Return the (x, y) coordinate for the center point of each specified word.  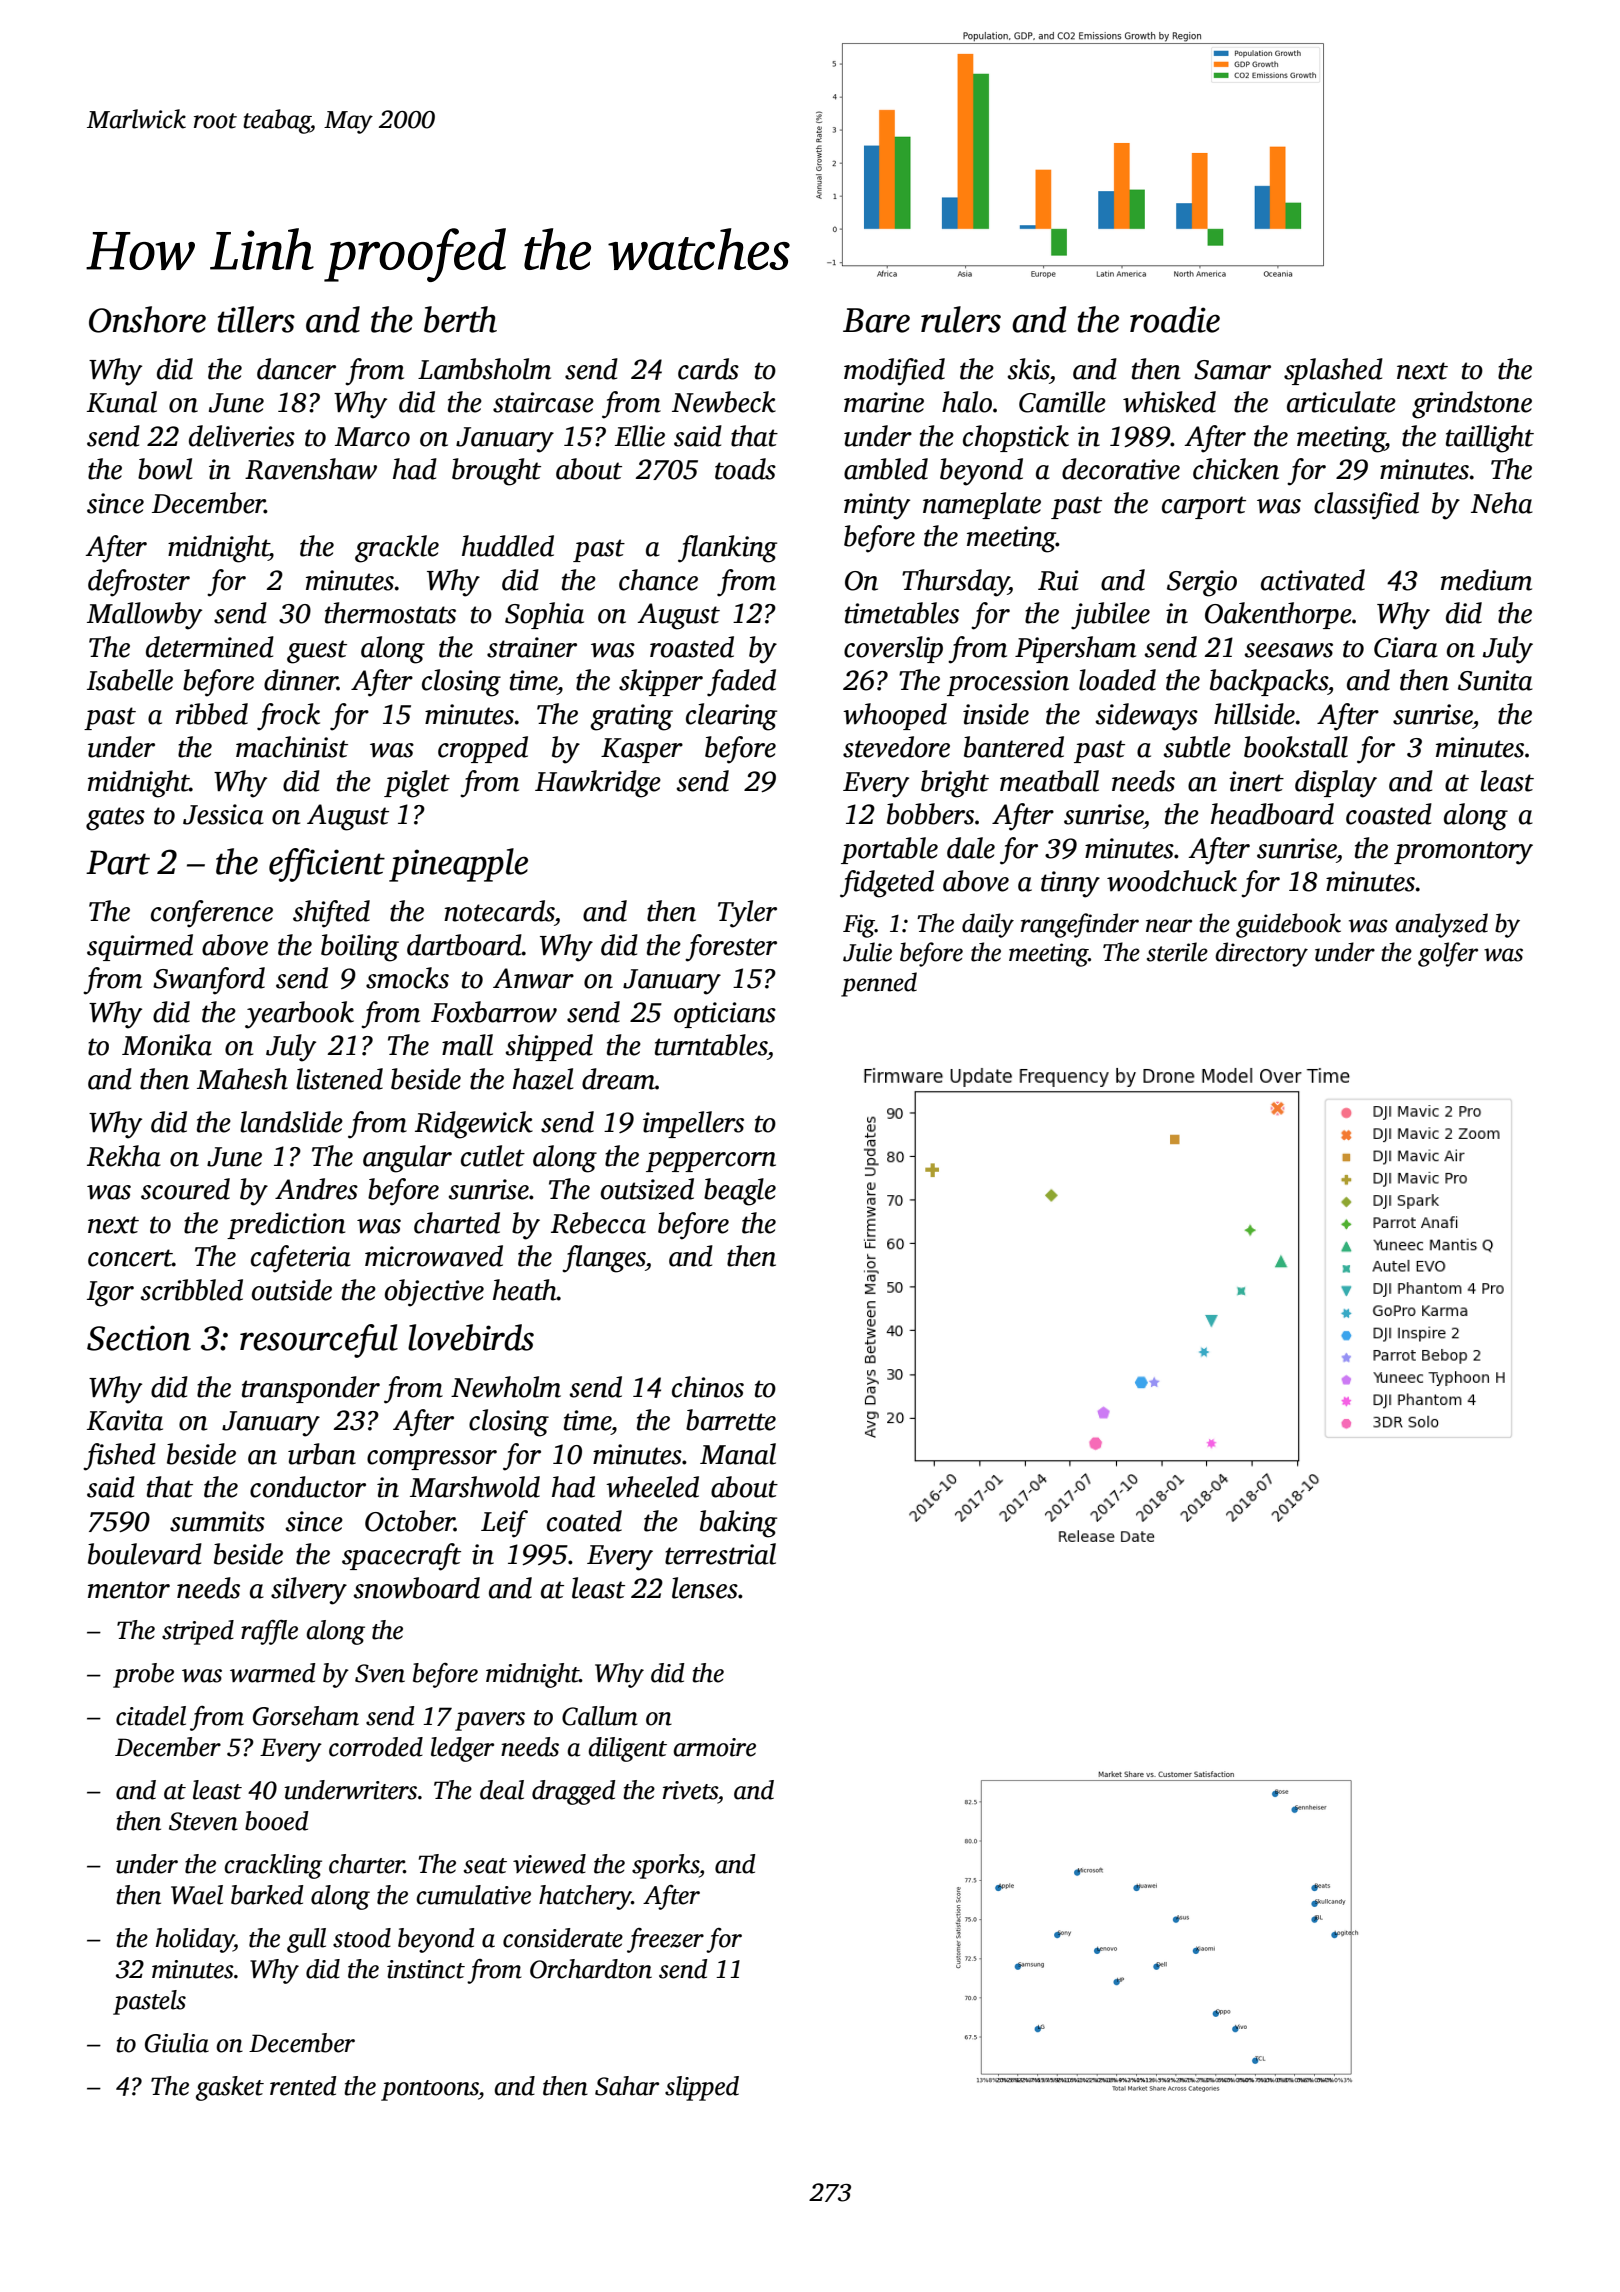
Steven (203, 1821)
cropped (483, 749)
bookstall (1296, 747)
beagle (740, 1192)
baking (738, 1524)
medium (1486, 580)
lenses (705, 1588)
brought (496, 472)
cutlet (493, 1156)
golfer (1448, 954)
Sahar (627, 2086)
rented (303, 2086)
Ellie (640, 436)
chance (658, 580)
